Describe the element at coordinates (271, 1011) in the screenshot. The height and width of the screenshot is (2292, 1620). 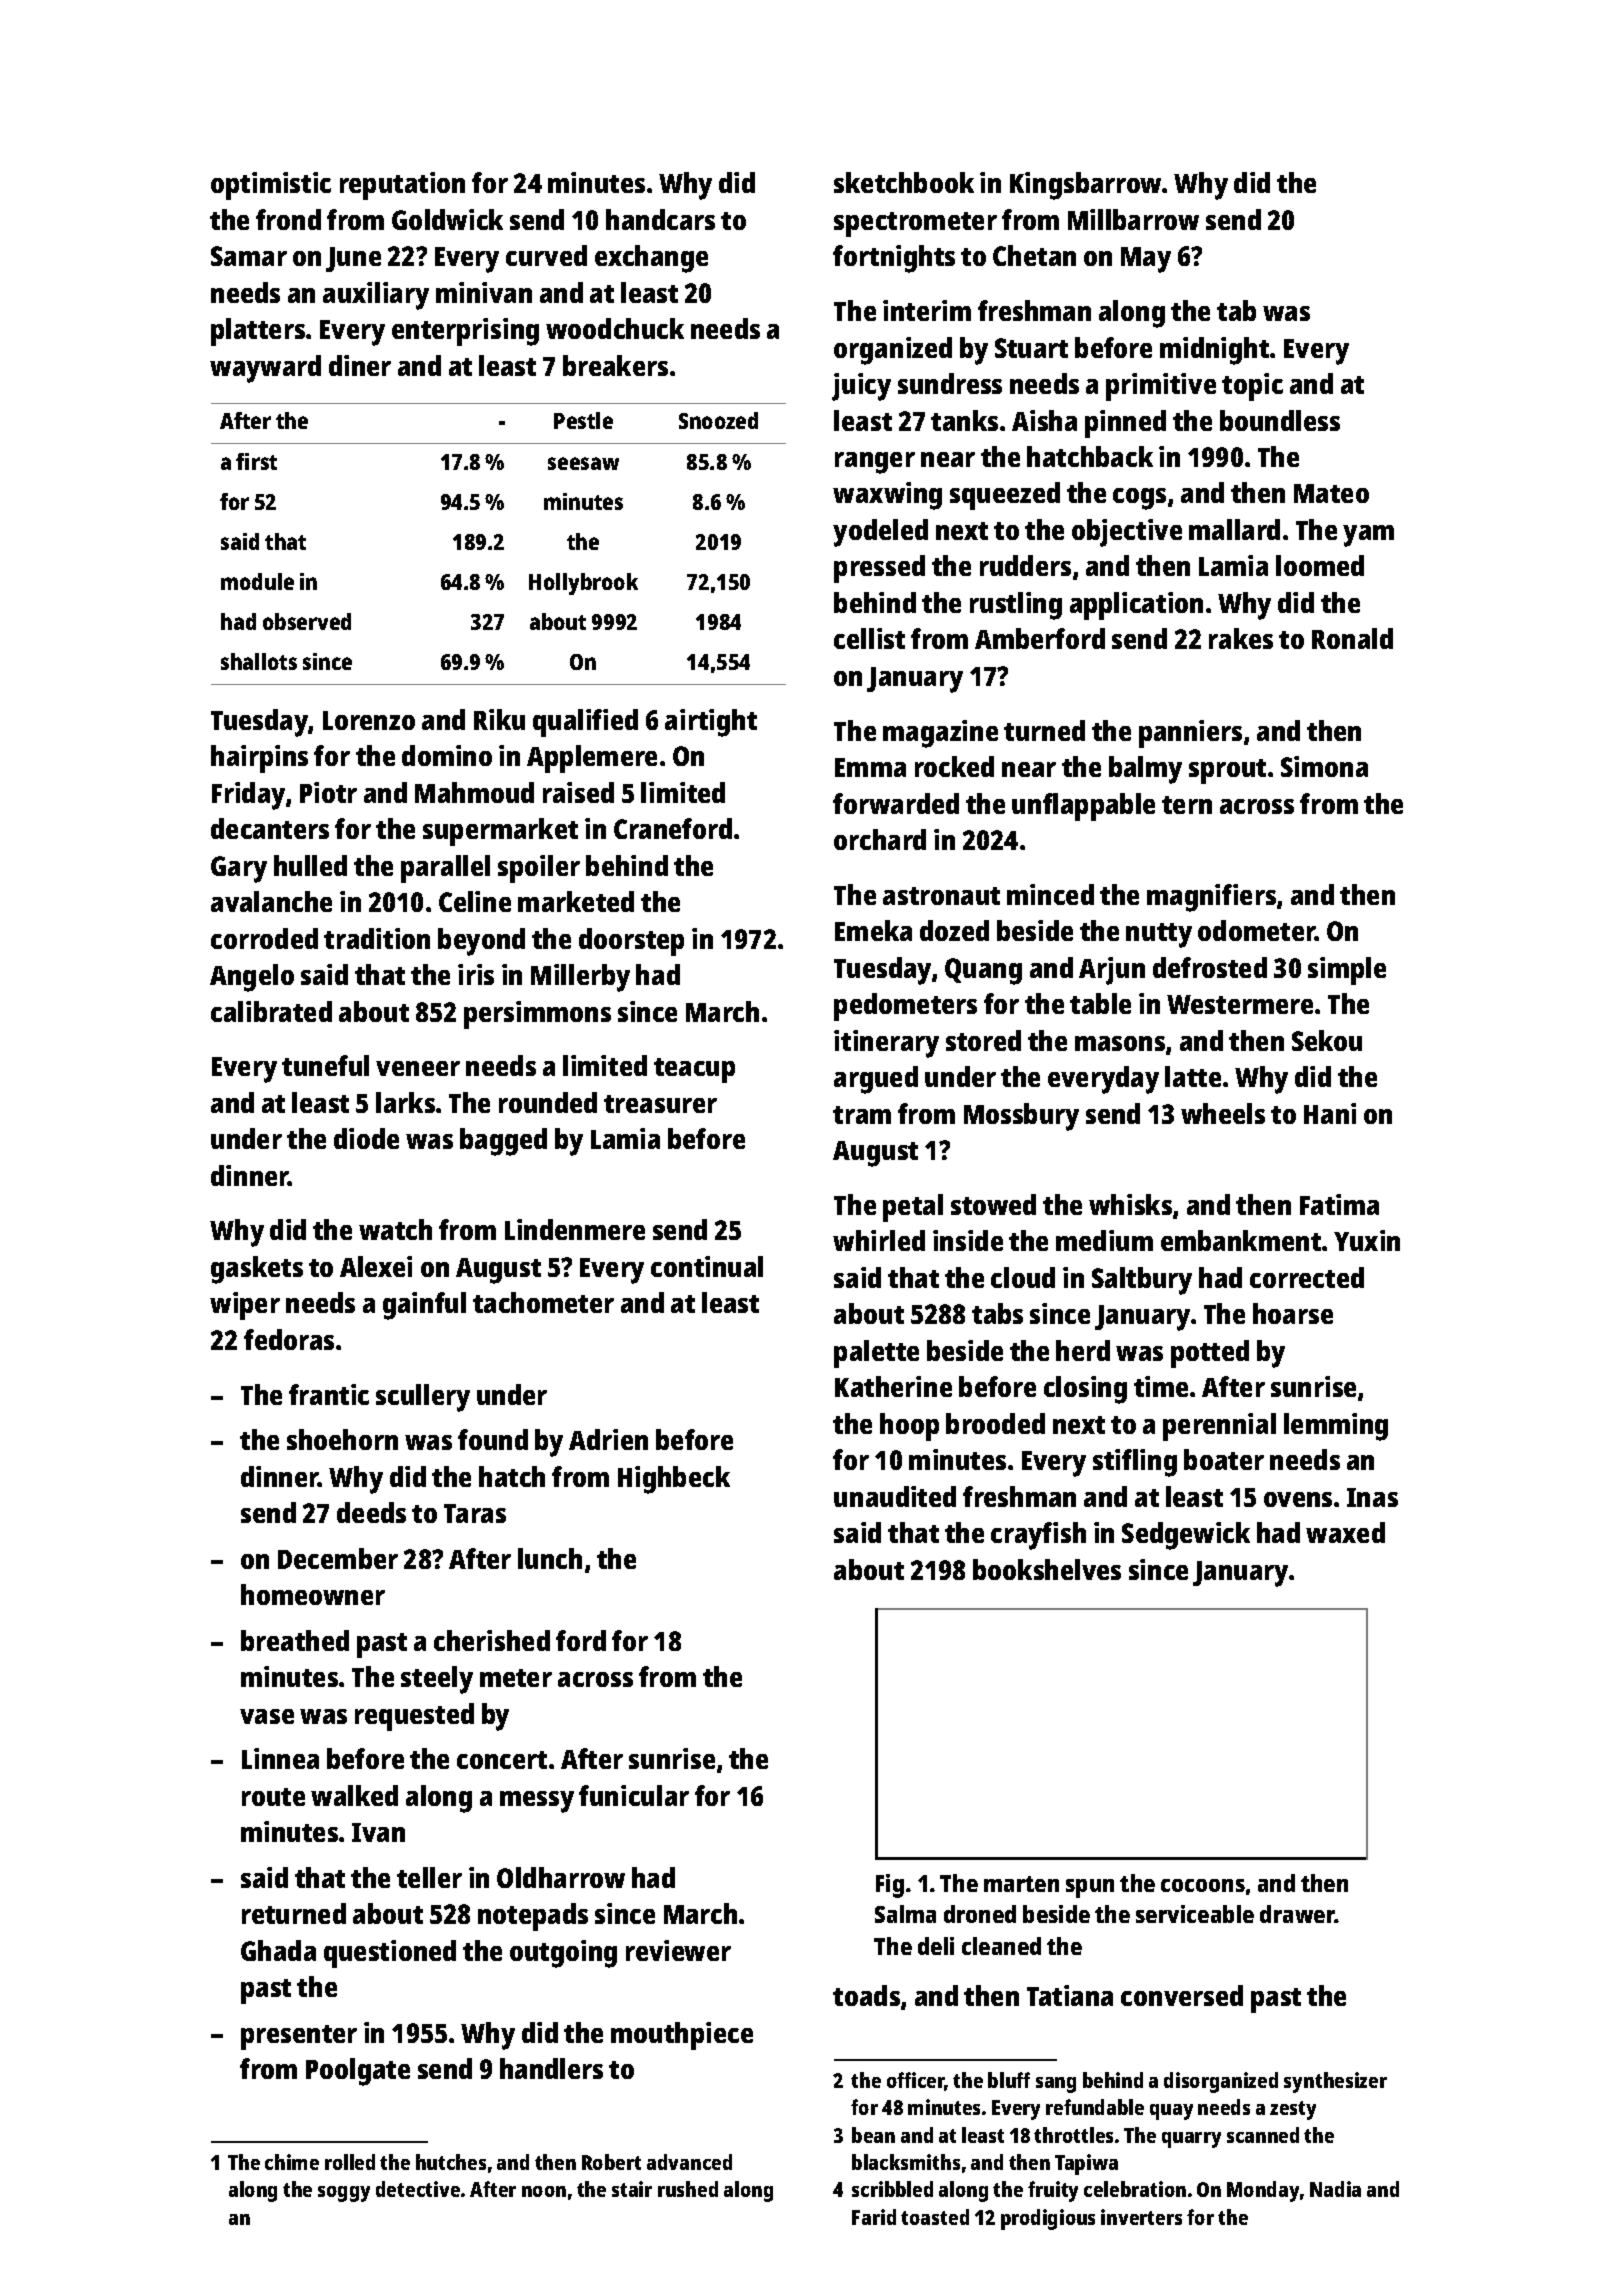
I see `calibrated` at that location.
